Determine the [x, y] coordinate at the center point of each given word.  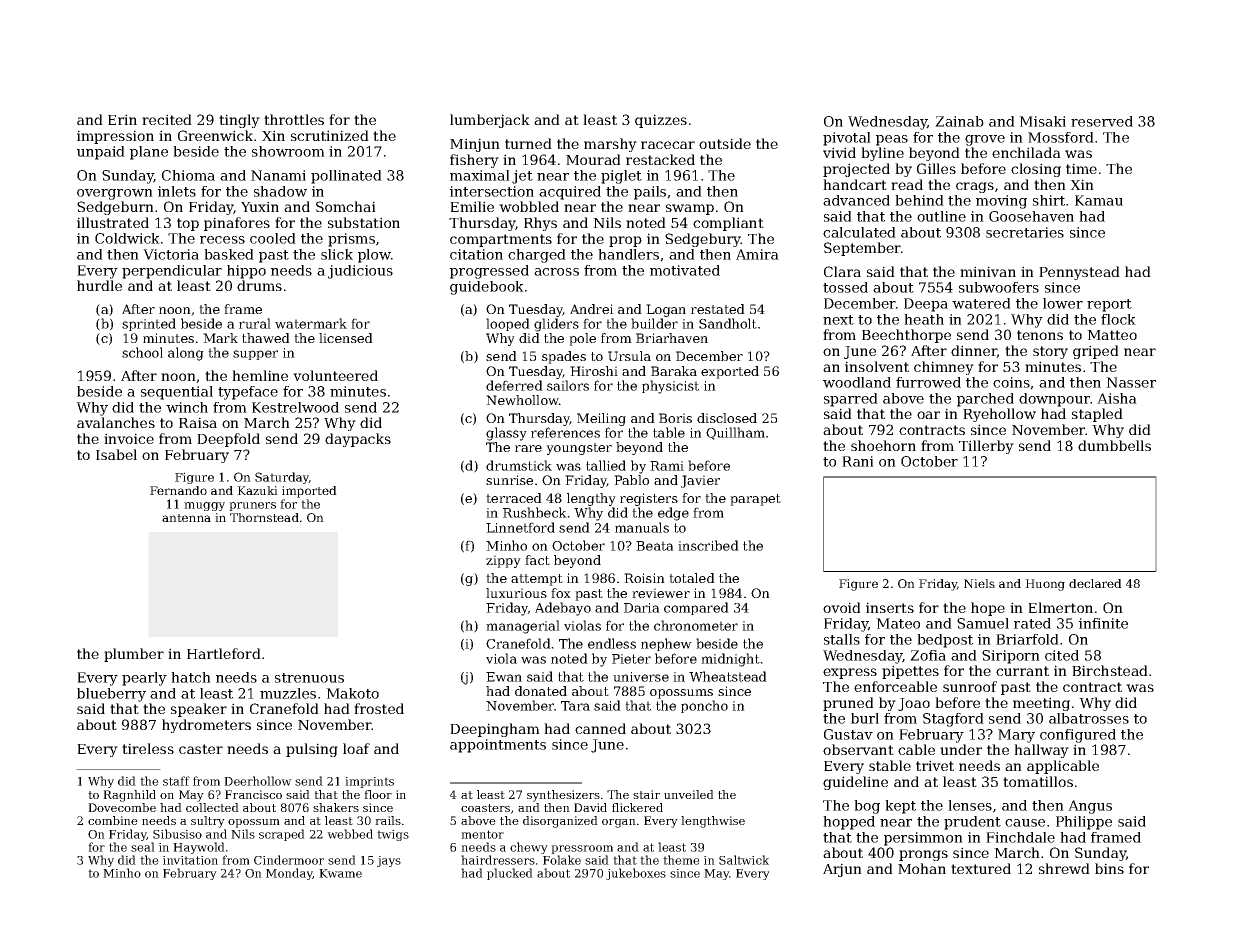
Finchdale [1020, 837]
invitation [190, 860]
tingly [239, 121]
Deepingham [495, 730]
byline [882, 154]
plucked [510, 874]
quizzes [661, 121]
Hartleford [224, 653]
